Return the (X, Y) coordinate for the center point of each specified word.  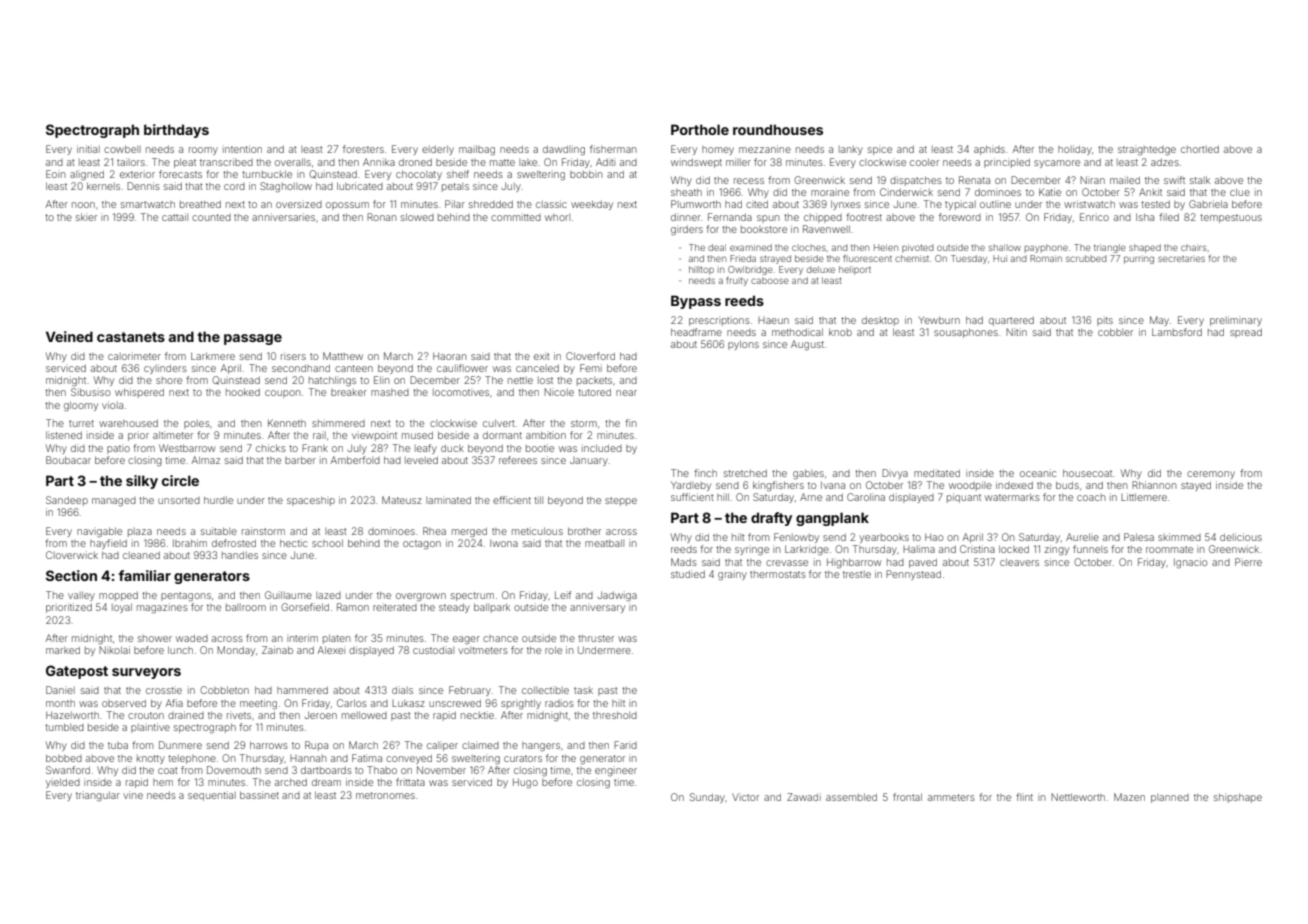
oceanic (1038, 473)
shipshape (1238, 798)
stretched (745, 473)
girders (687, 230)
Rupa (316, 746)
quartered (1011, 321)
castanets (131, 337)
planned (1170, 798)
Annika (379, 162)
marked (63, 650)
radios (559, 703)
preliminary (1236, 321)
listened (64, 435)
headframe (696, 332)
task (583, 690)
